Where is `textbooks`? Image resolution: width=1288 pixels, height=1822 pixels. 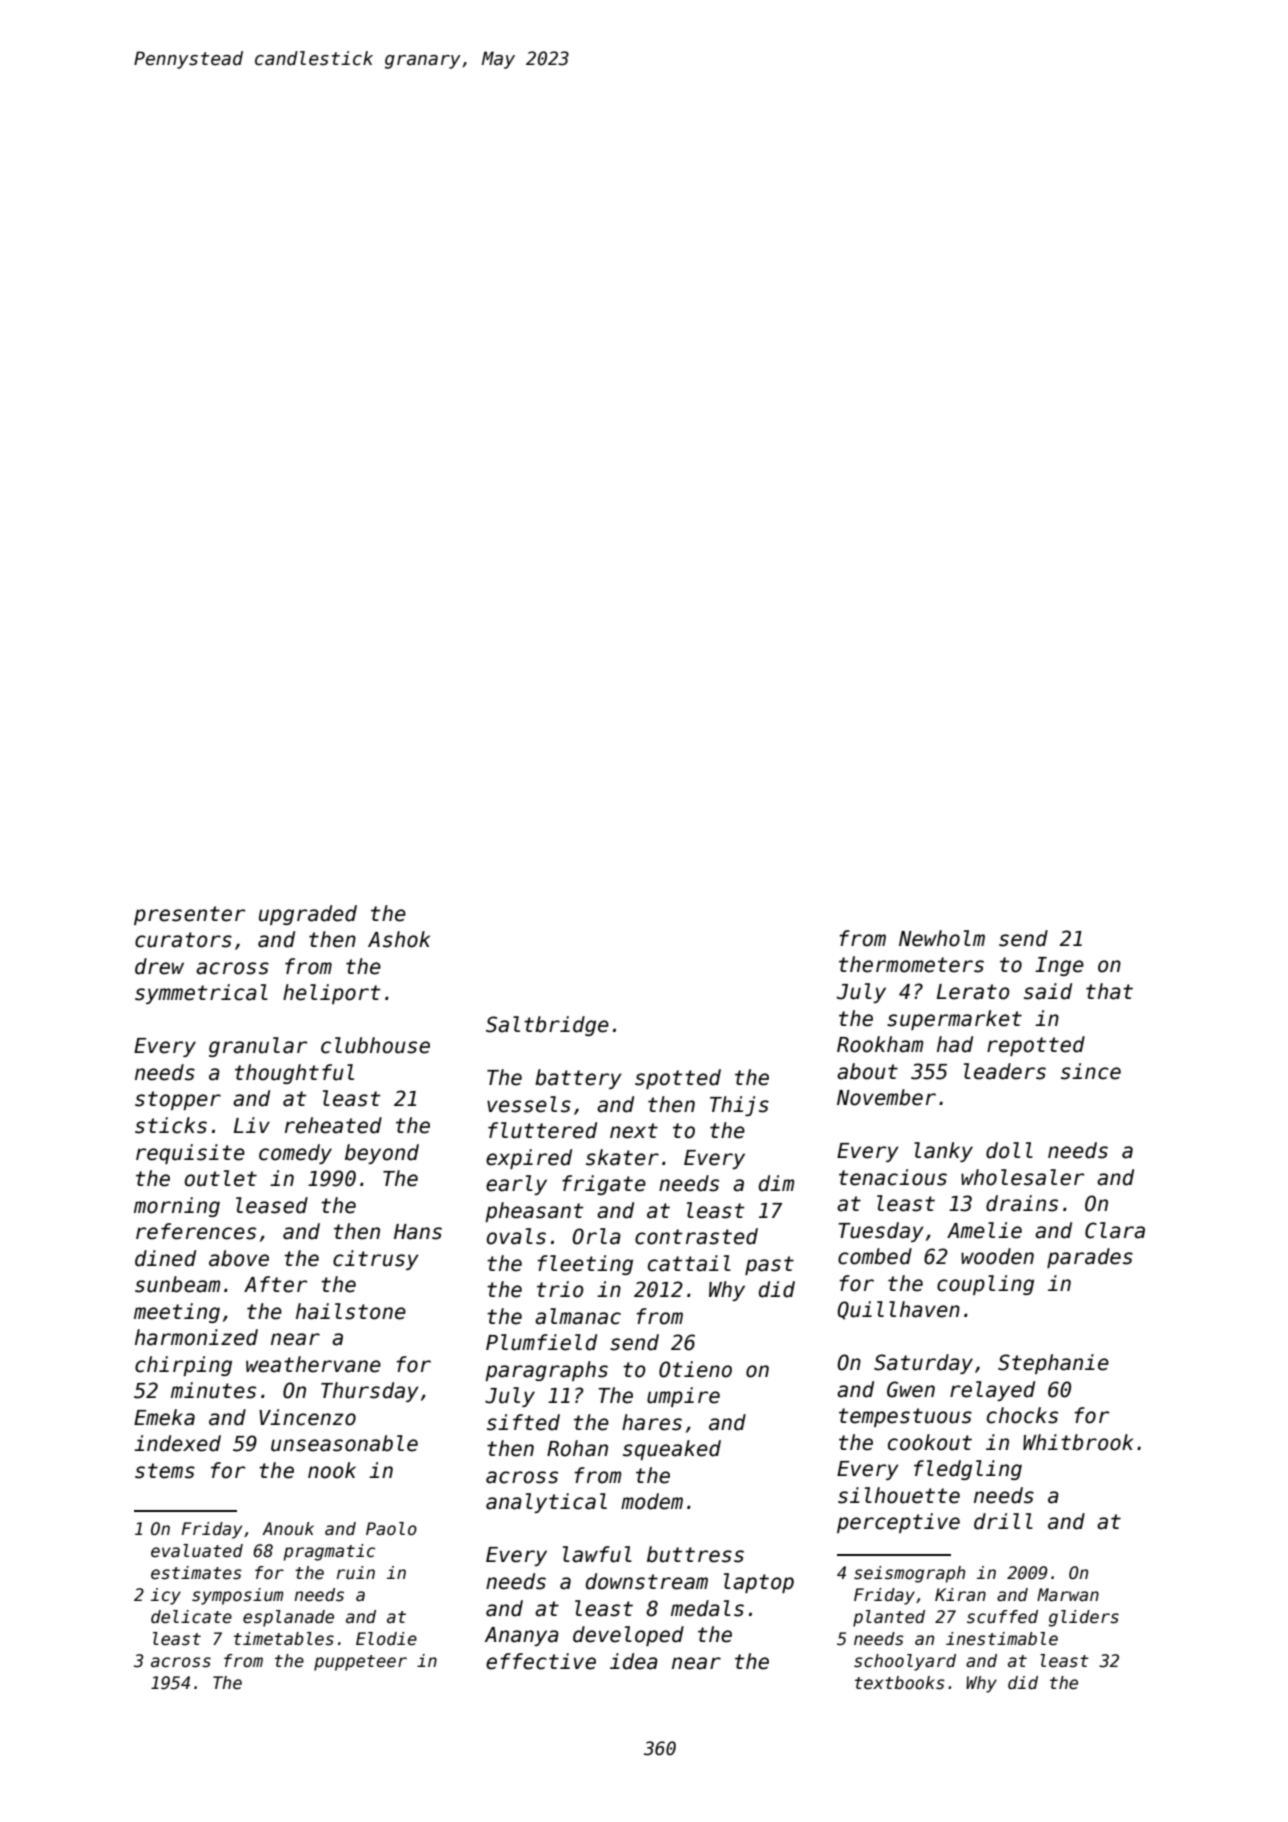
textbooks is located at coordinates (900, 1683).
